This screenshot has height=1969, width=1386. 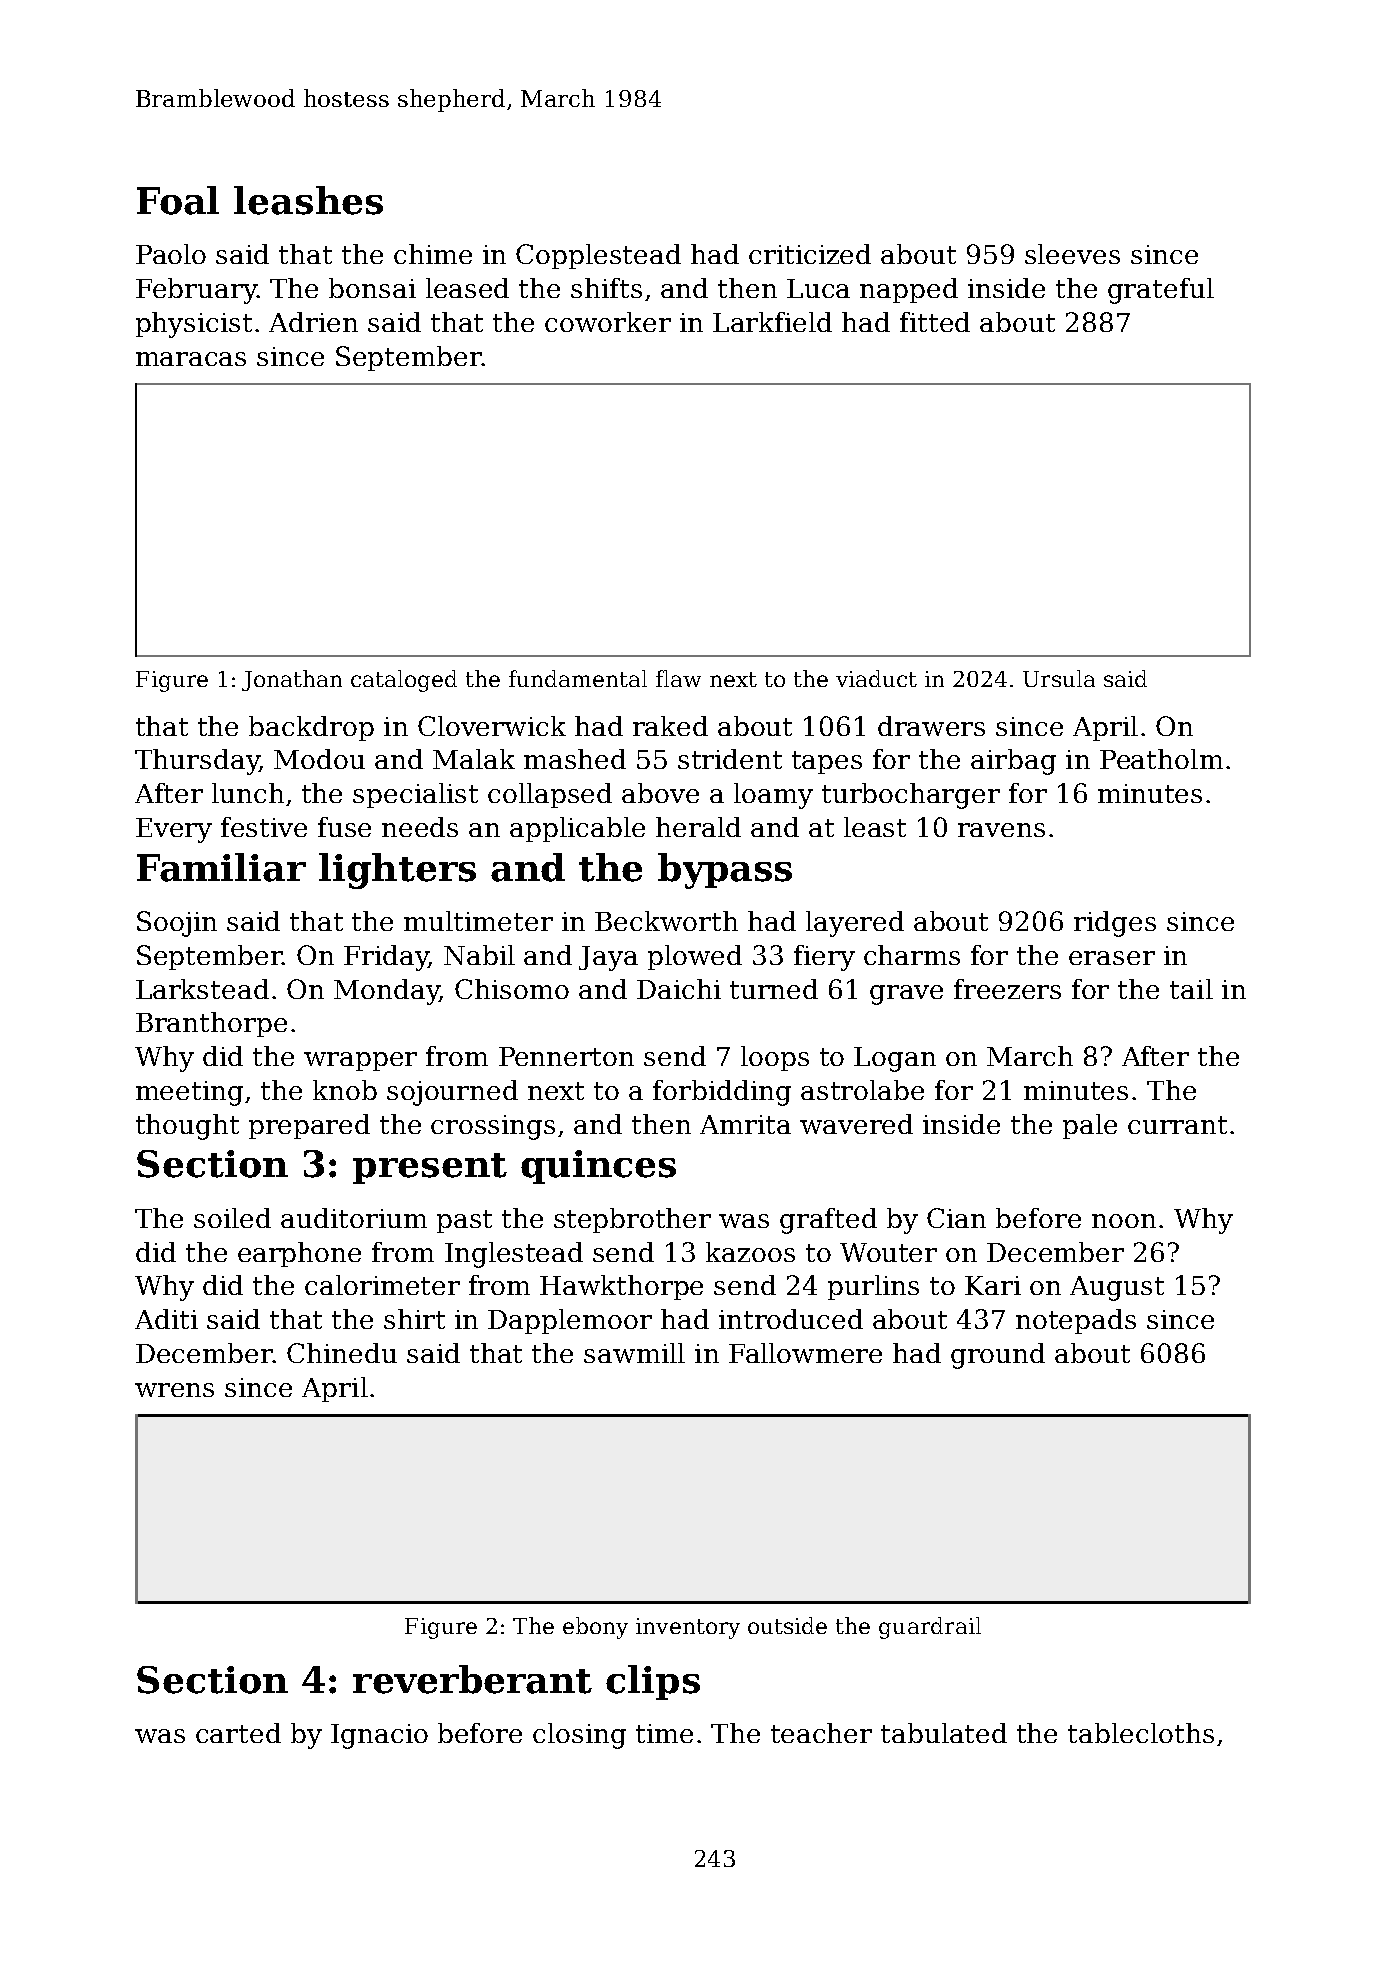 What do you see at coordinates (577, 829) in the screenshot?
I see `applicable` at bounding box center [577, 829].
